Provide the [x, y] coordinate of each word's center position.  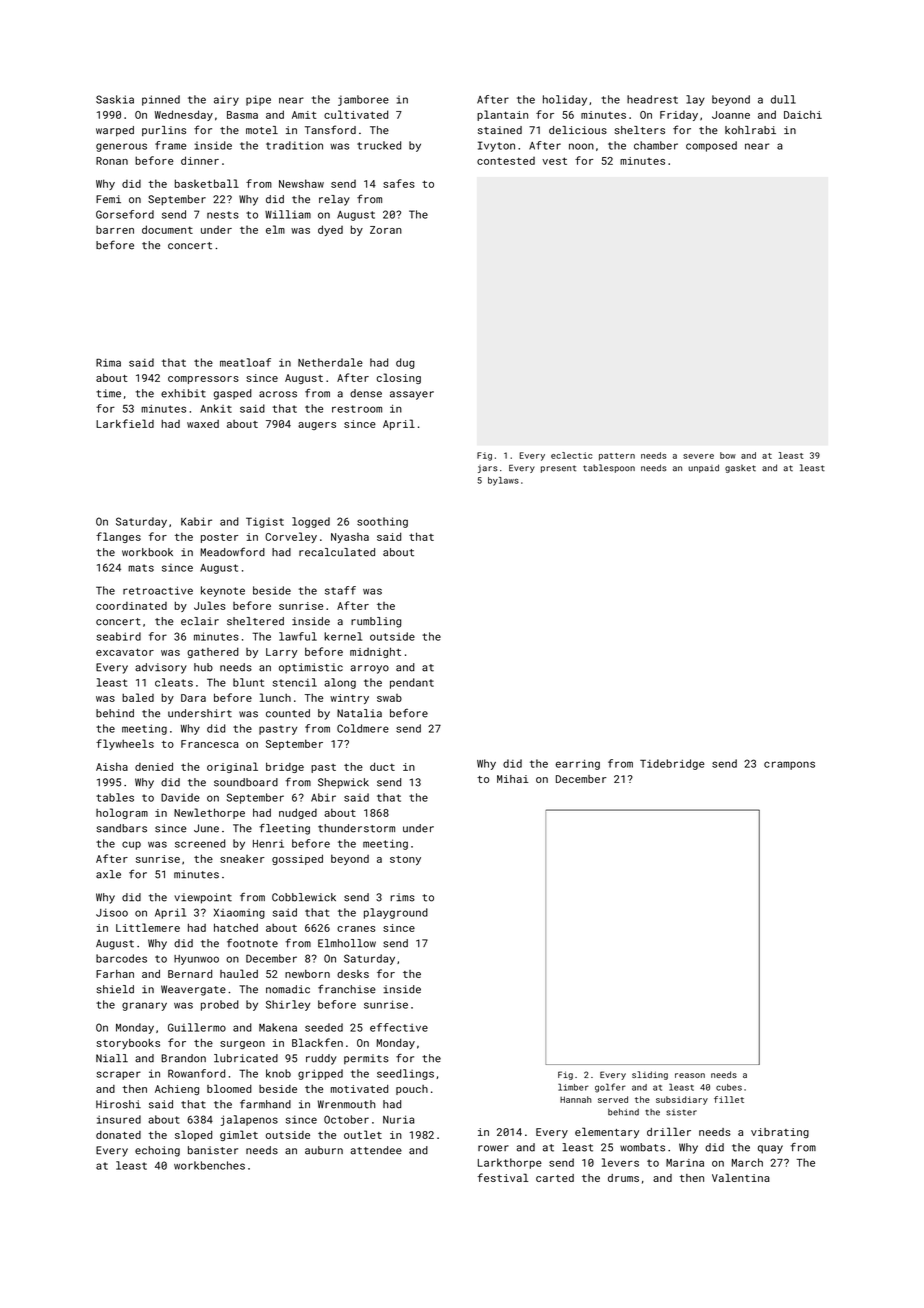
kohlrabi [750, 130]
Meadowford [232, 552]
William [288, 214]
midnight [375, 652]
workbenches [209, 1165]
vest [554, 161]
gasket [740, 469]
